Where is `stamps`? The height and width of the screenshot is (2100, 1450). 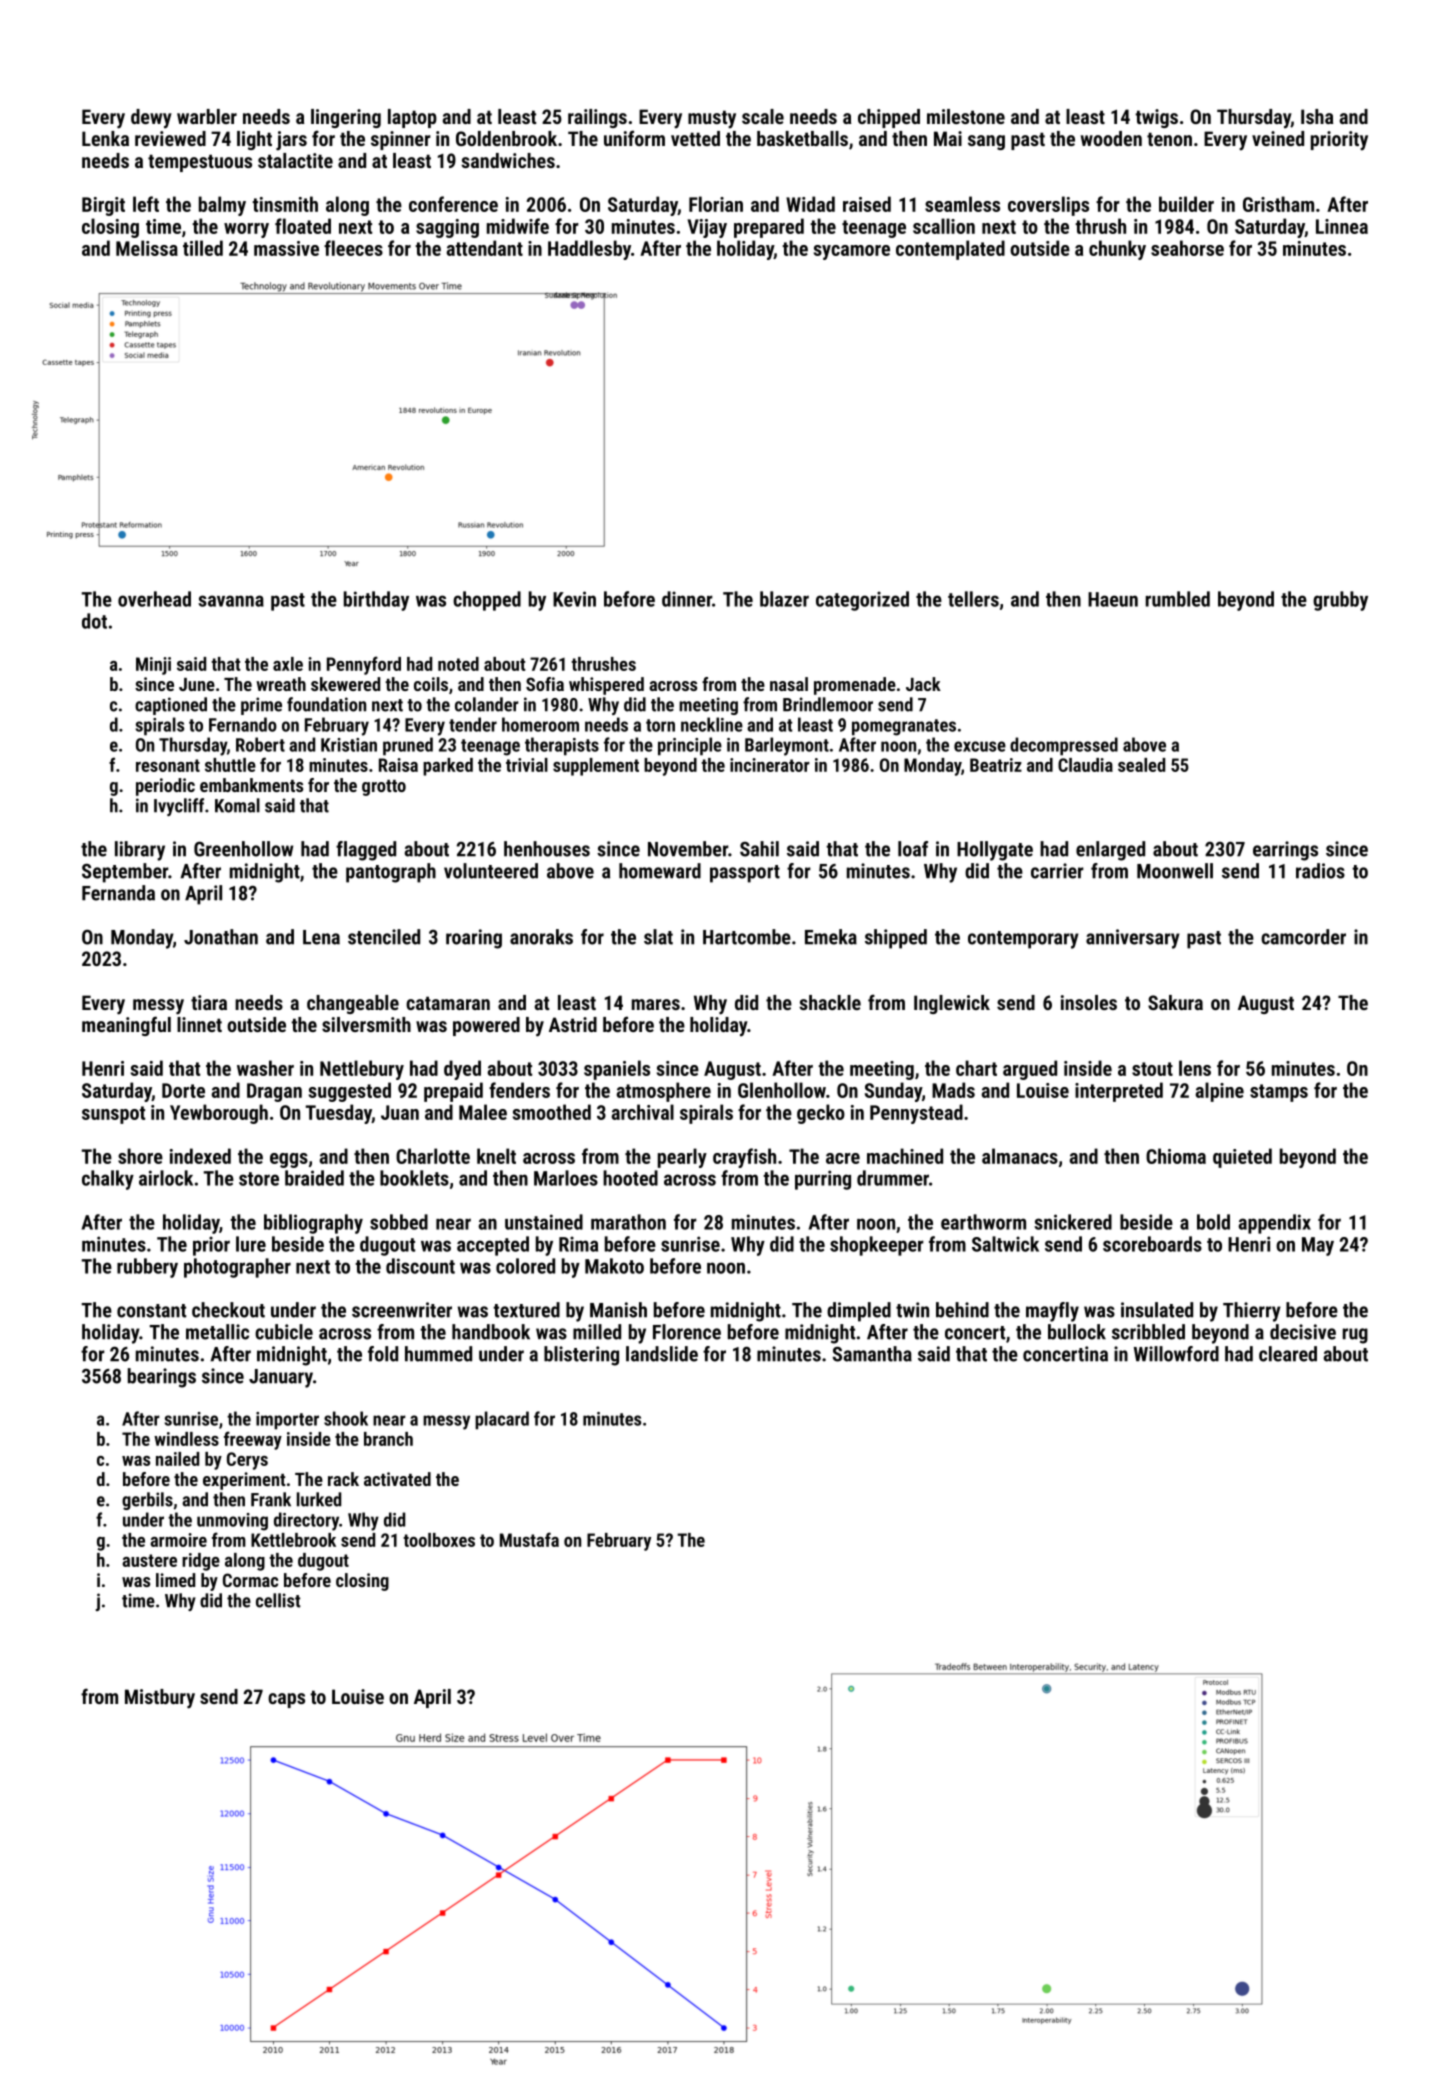
stamps is located at coordinates (1279, 1093).
